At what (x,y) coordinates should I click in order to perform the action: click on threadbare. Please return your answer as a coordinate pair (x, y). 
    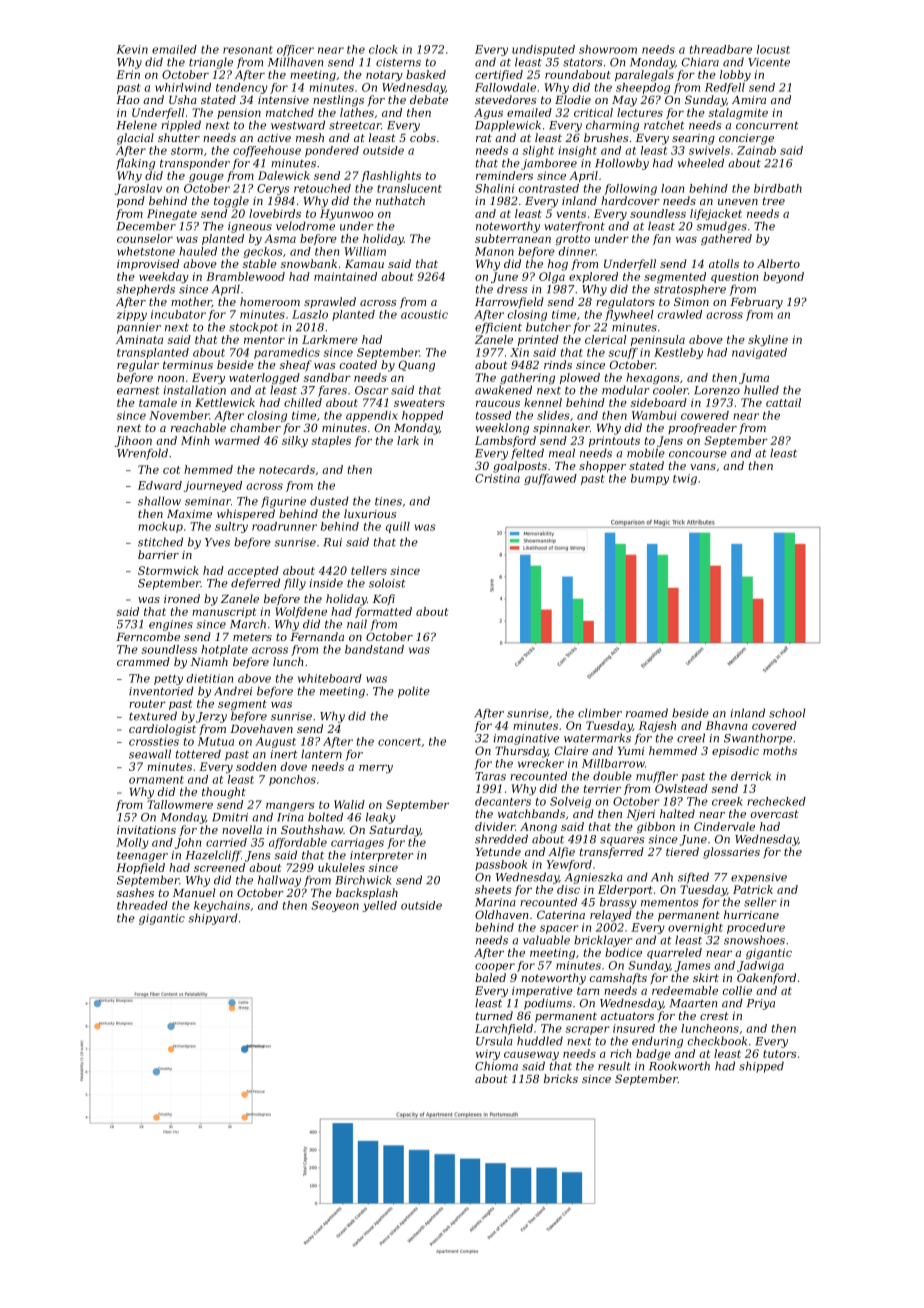
    Looking at the image, I should click on (721, 49).
